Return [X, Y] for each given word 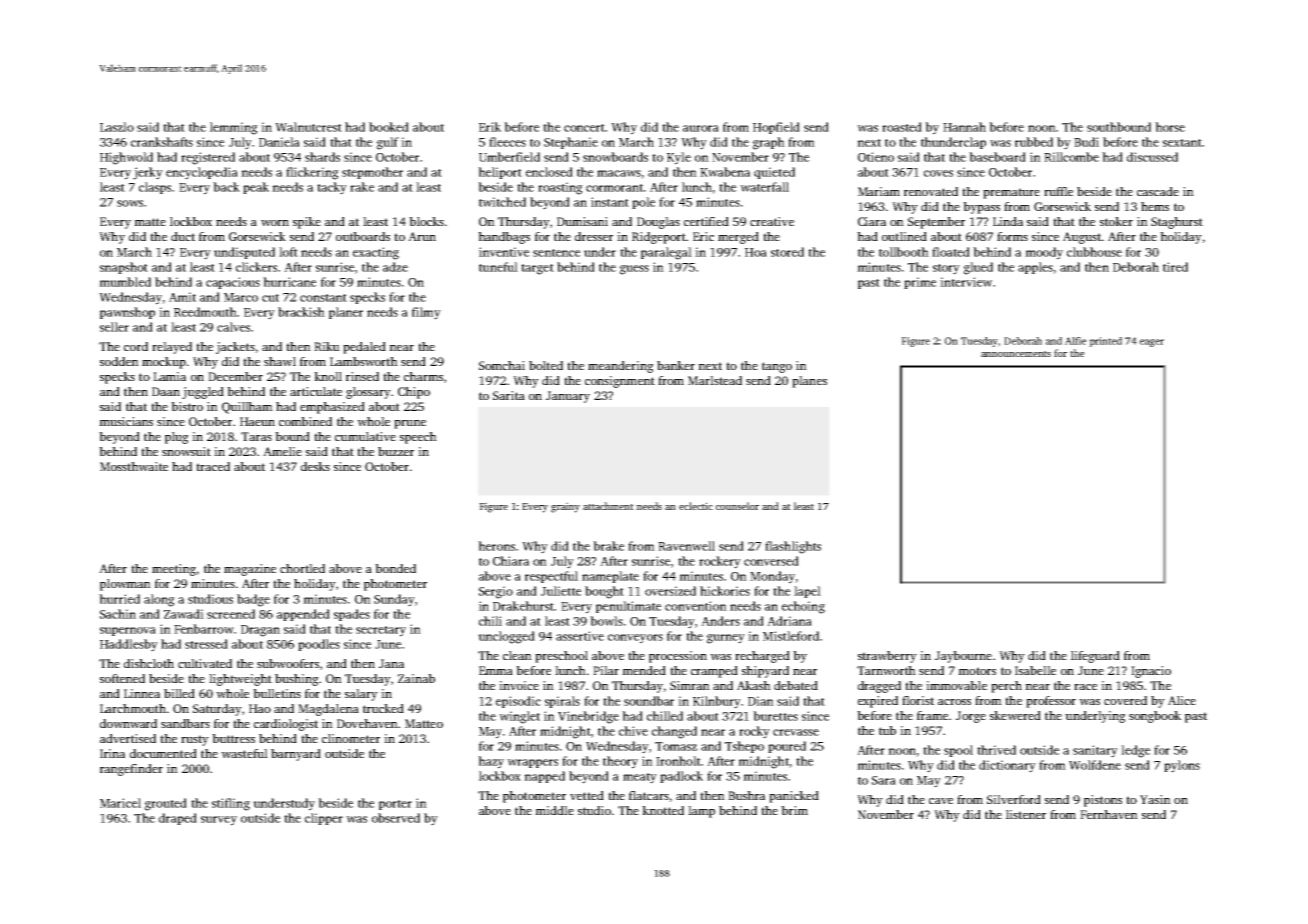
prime [920, 283]
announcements [1016, 354]
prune [410, 424]
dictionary [1007, 766]
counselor [737, 506]
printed [1105, 342]
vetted [587, 795]
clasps [155, 188]
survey [219, 821]
